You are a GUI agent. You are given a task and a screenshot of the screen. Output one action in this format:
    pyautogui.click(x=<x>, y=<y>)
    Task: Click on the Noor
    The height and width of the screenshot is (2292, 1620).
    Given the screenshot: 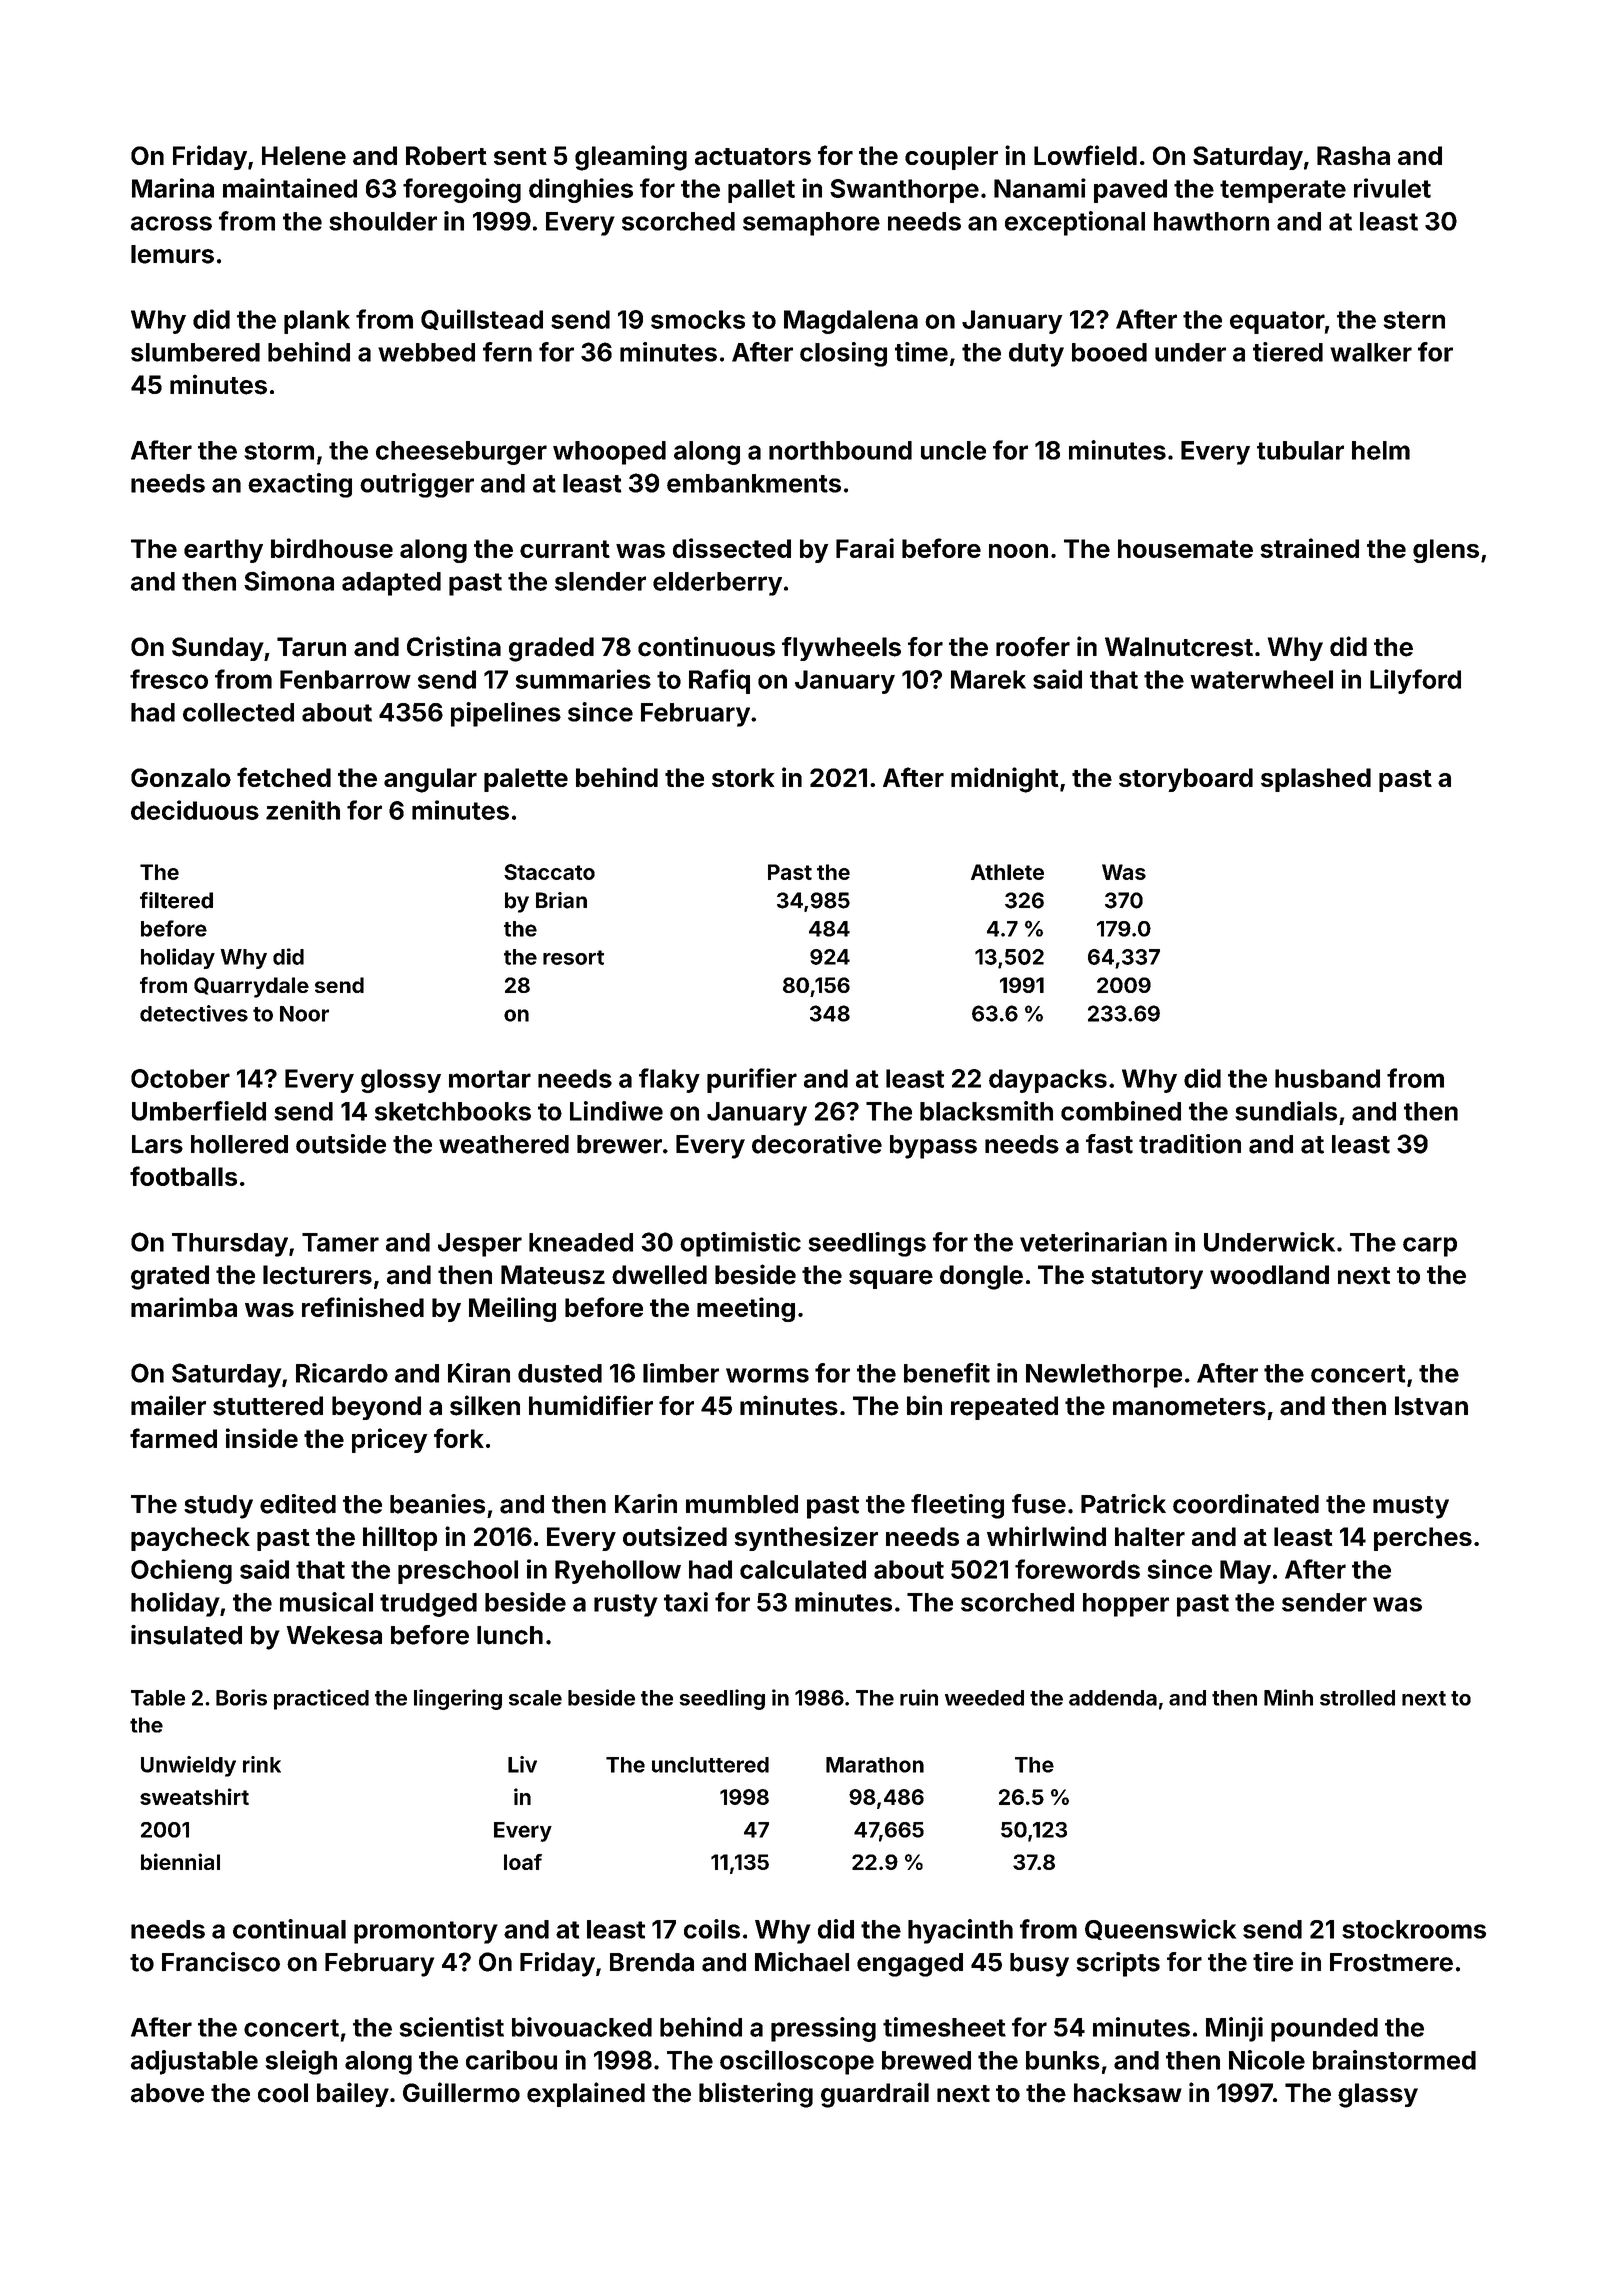 What is the action you would take?
    pyautogui.click(x=304, y=1014)
